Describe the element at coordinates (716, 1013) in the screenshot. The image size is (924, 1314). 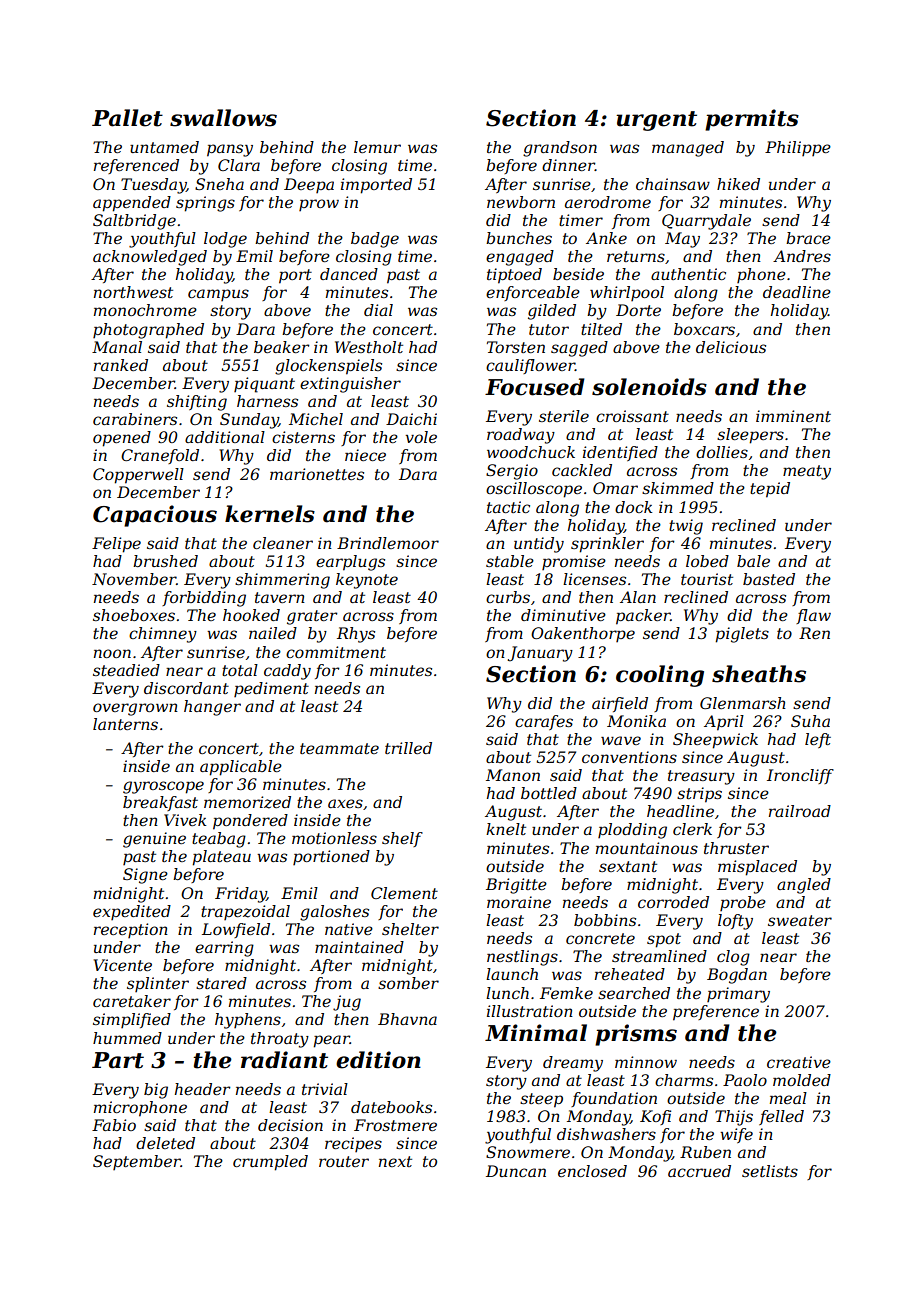
I see `preference` at that location.
